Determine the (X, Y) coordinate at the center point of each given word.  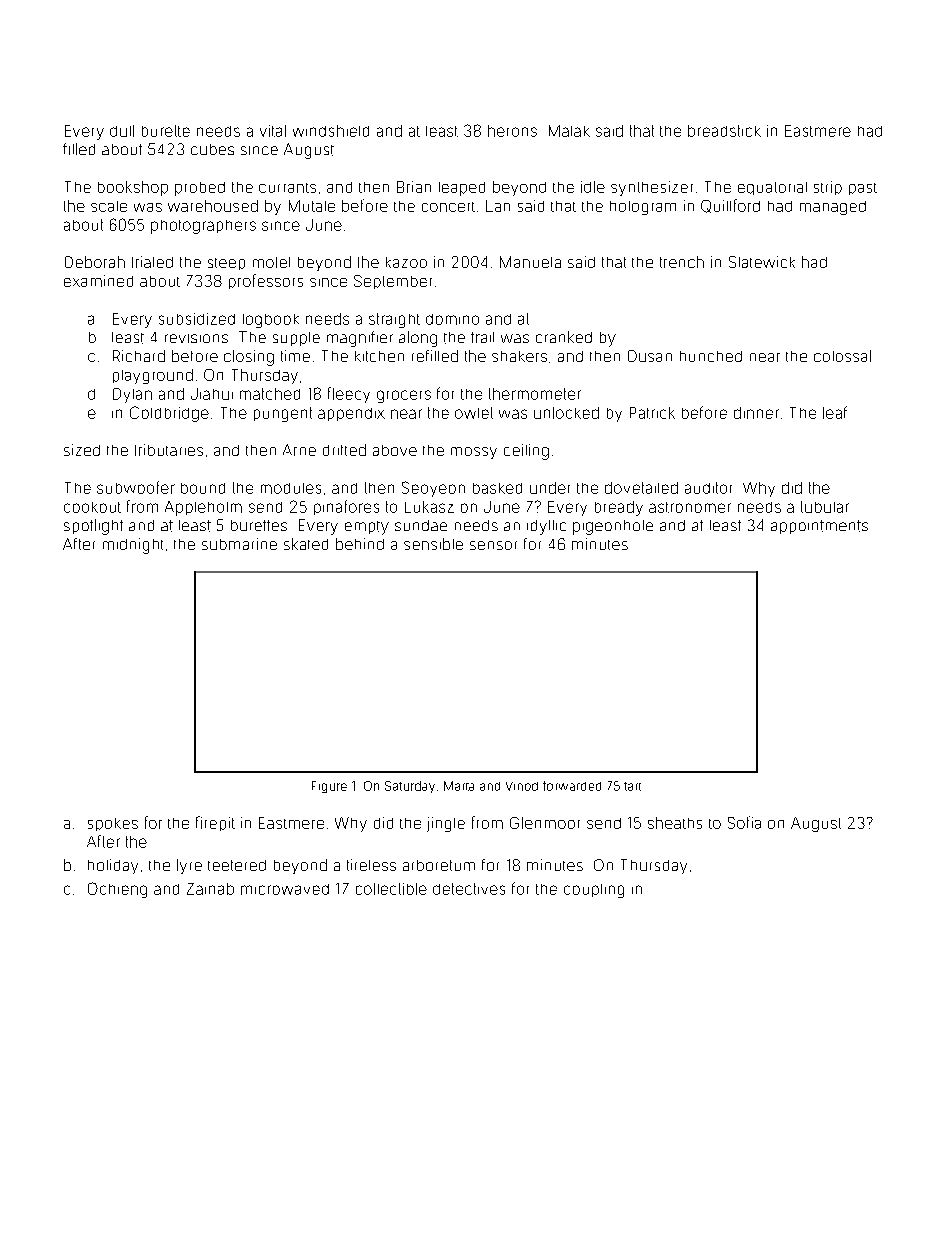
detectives (469, 889)
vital (273, 131)
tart (632, 786)
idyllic (546, 527)
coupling (594, 891)
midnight (133, 546)
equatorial (772, 188)
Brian (414, 187)
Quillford (730, 206)
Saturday (410, 787)
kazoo (406, 262)
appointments (819, 527)
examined (98, 281)
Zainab (210, 889)
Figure (329, 787)
